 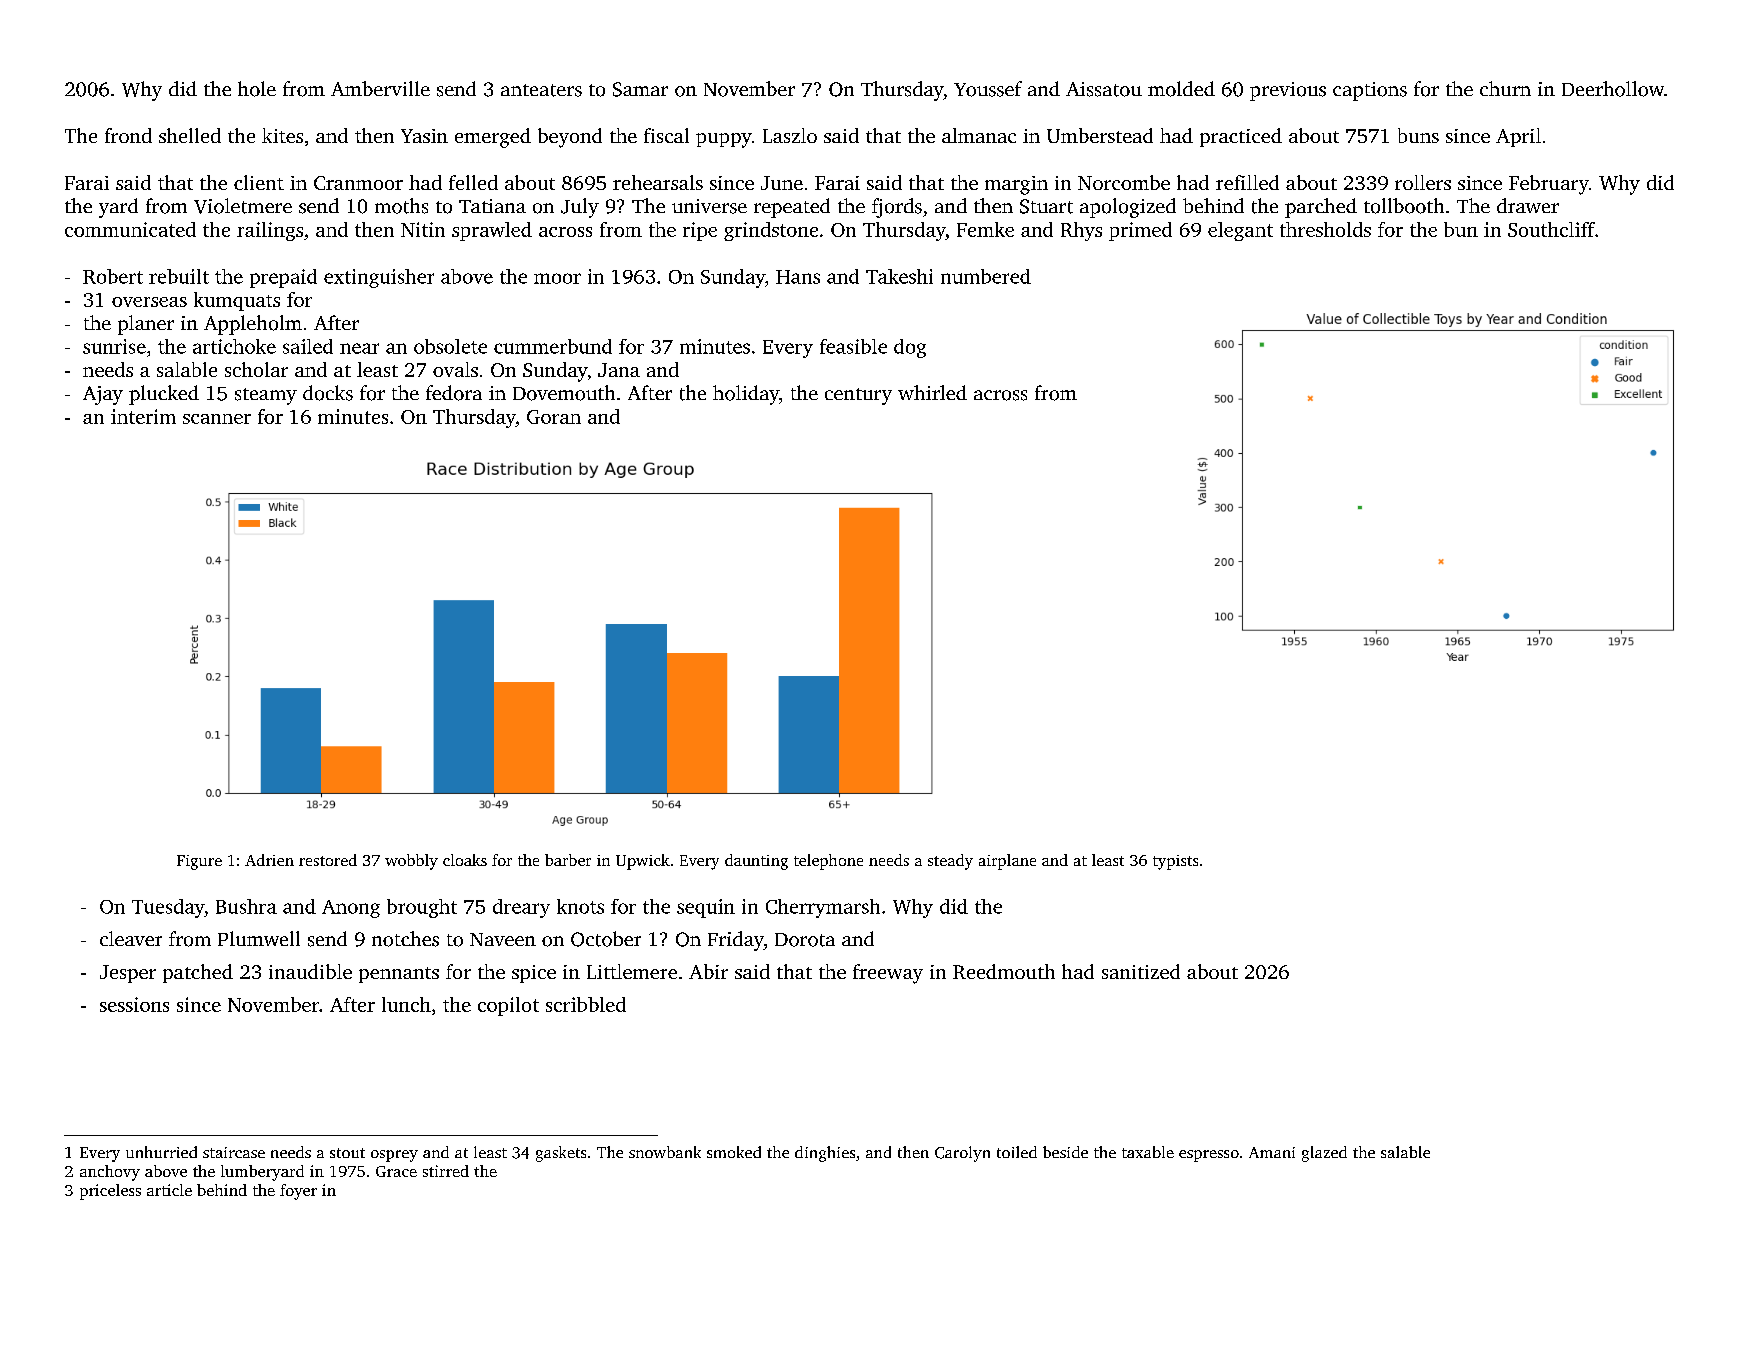 What do you see at coordinates (411, 862) in the document?
I see `wobbly` at bounding box center [411, 862].
